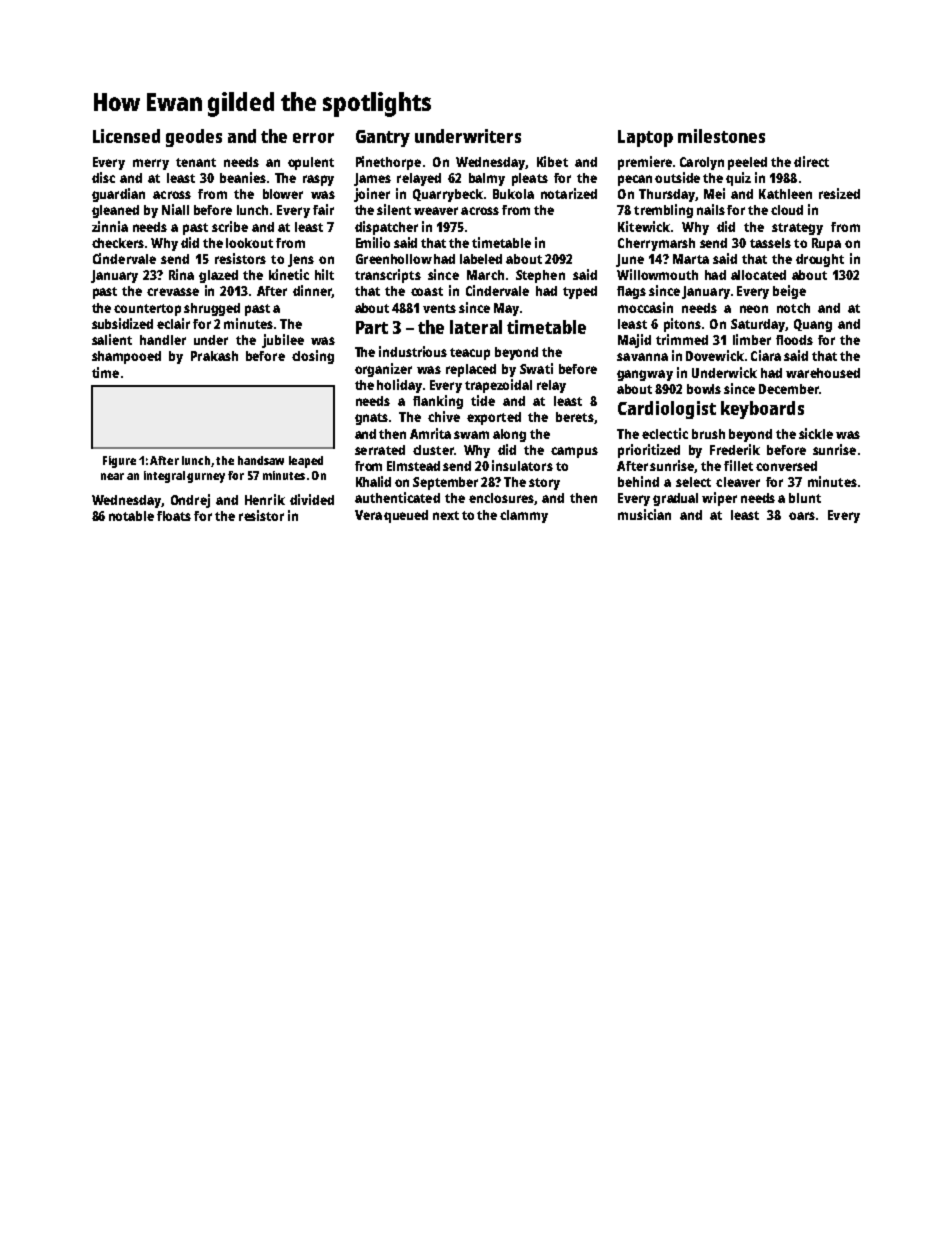 This screenshot has width=952, height=1233. Describe the element at coordinates (112, 339) in the screenshot. I see `salient` at that location.
